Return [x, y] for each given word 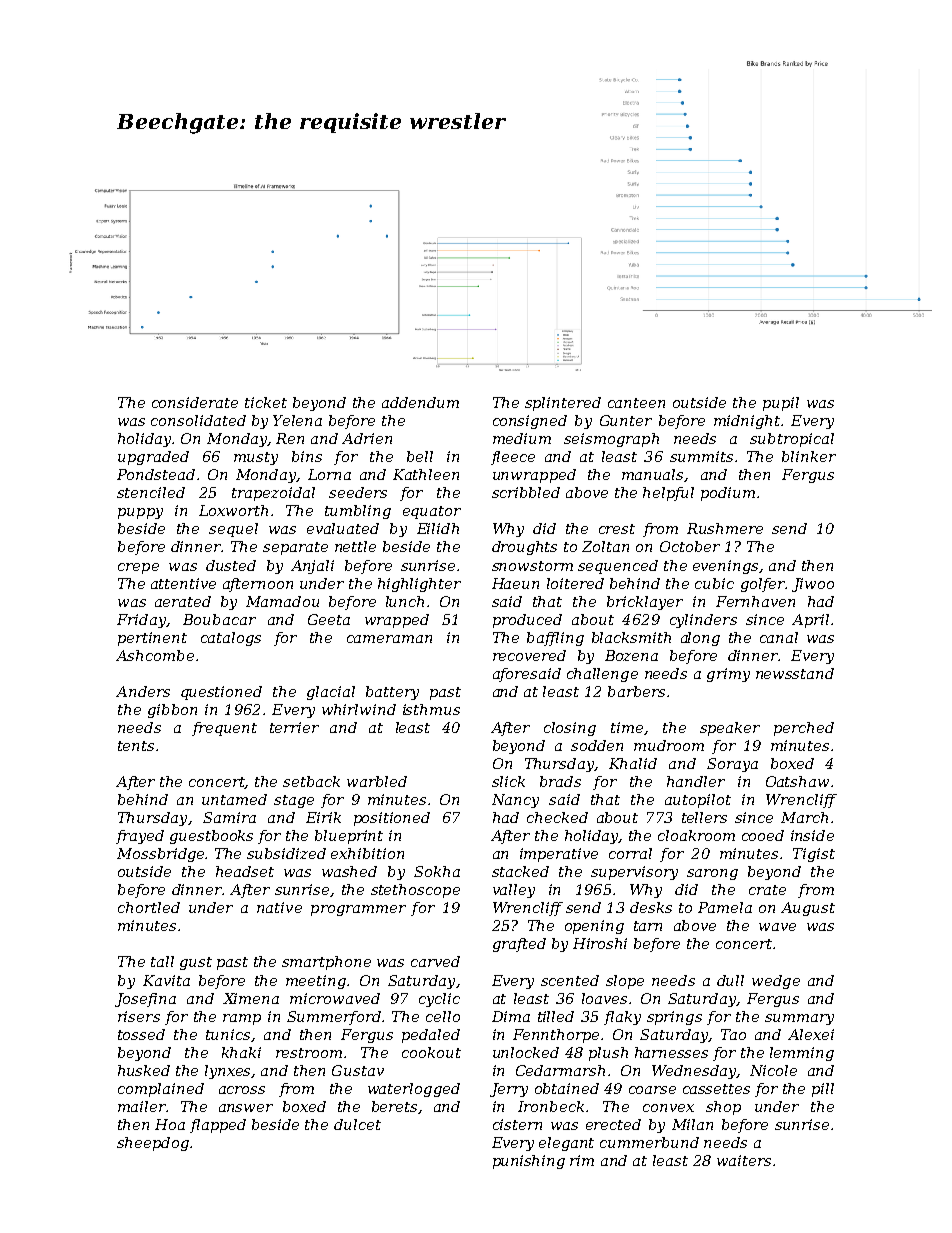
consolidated [198, 420]
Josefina [145, 1000]
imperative [559, 855]
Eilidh [438, 528]
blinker [809, 456]
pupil [781, 404]
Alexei [811, 1034]
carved [435, 961]
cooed [763, 835]
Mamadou [282, 601]
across [242, 1090]
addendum [420, 402]
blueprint [349, 837]
